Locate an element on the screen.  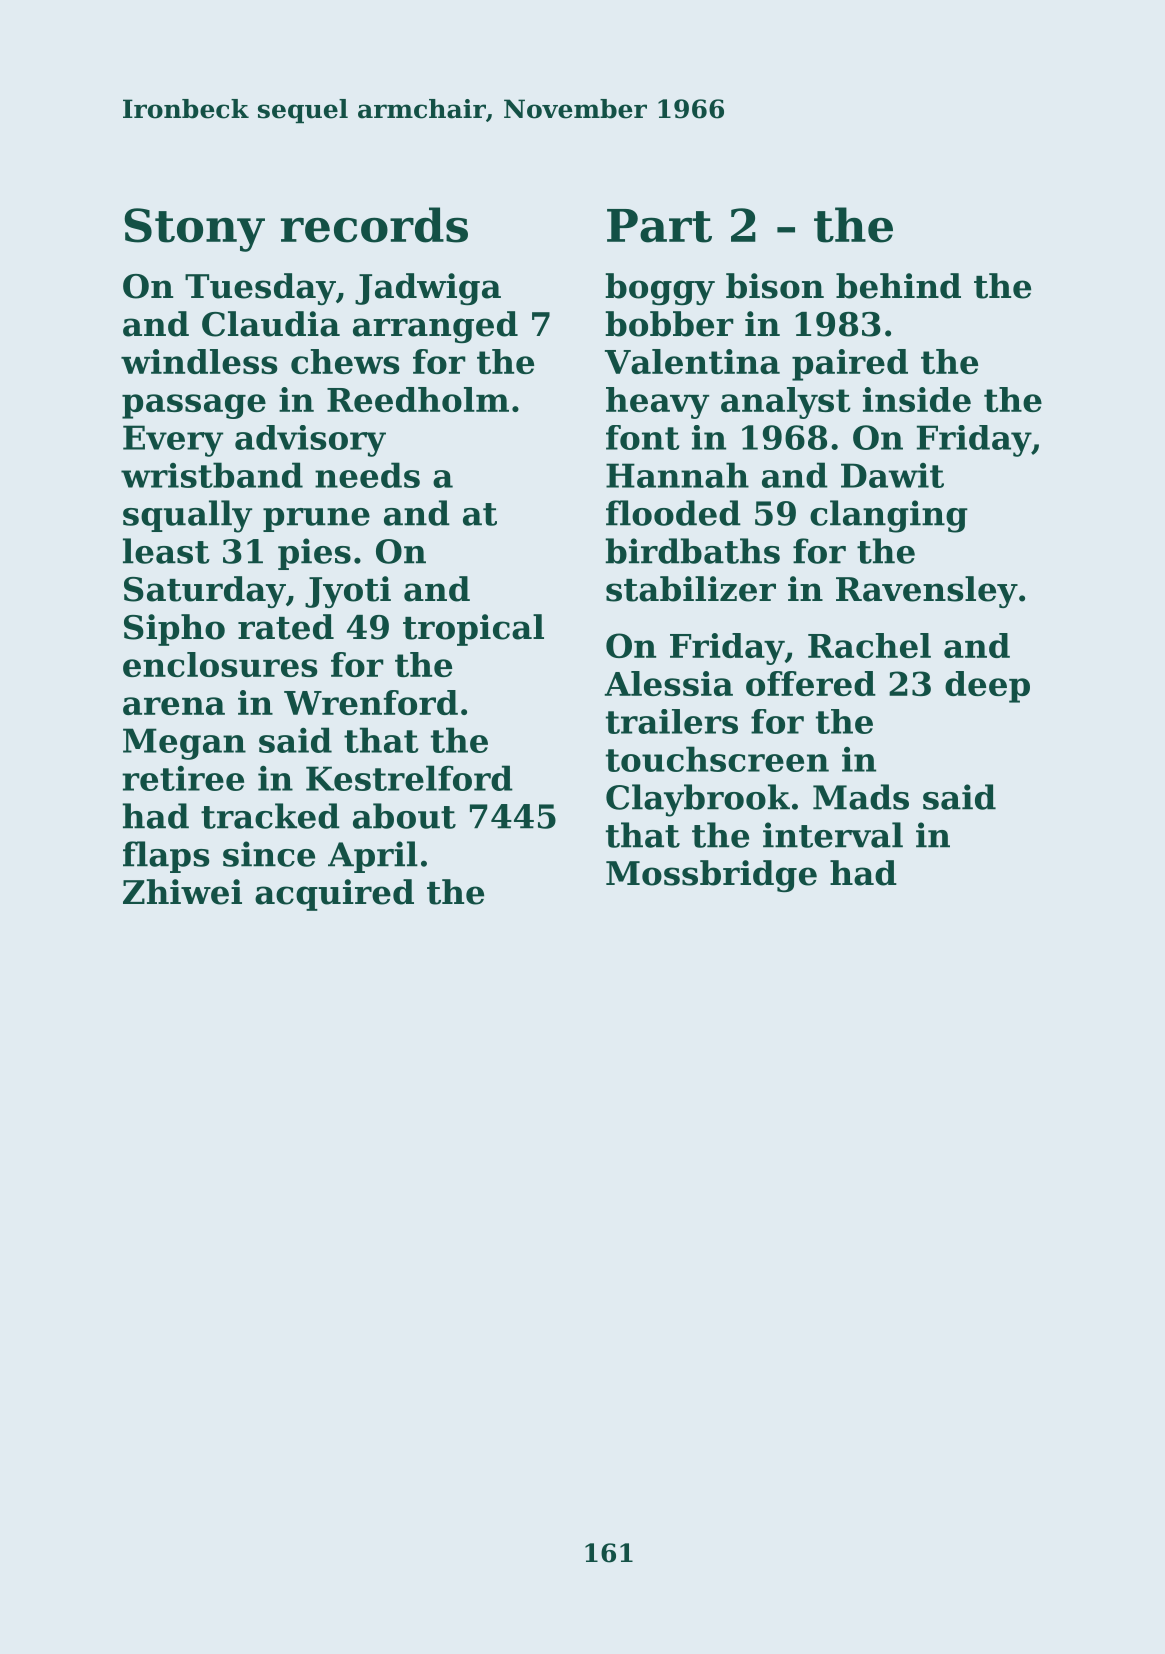
interval is located at coordinates (833, 835).
